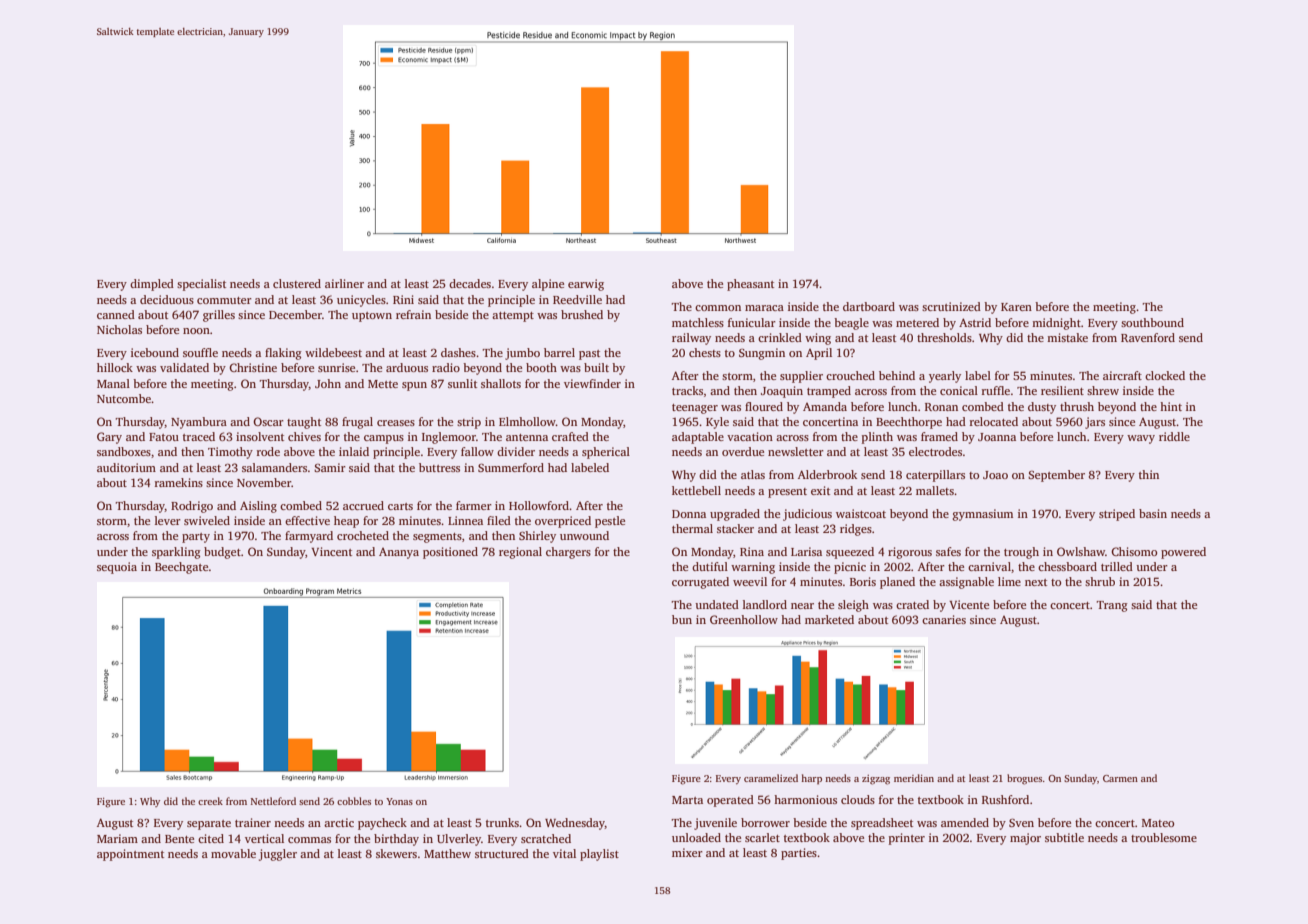 The width and height of the screenshot is (1308, 924). I want to click on airliner, so click(344, 283).
